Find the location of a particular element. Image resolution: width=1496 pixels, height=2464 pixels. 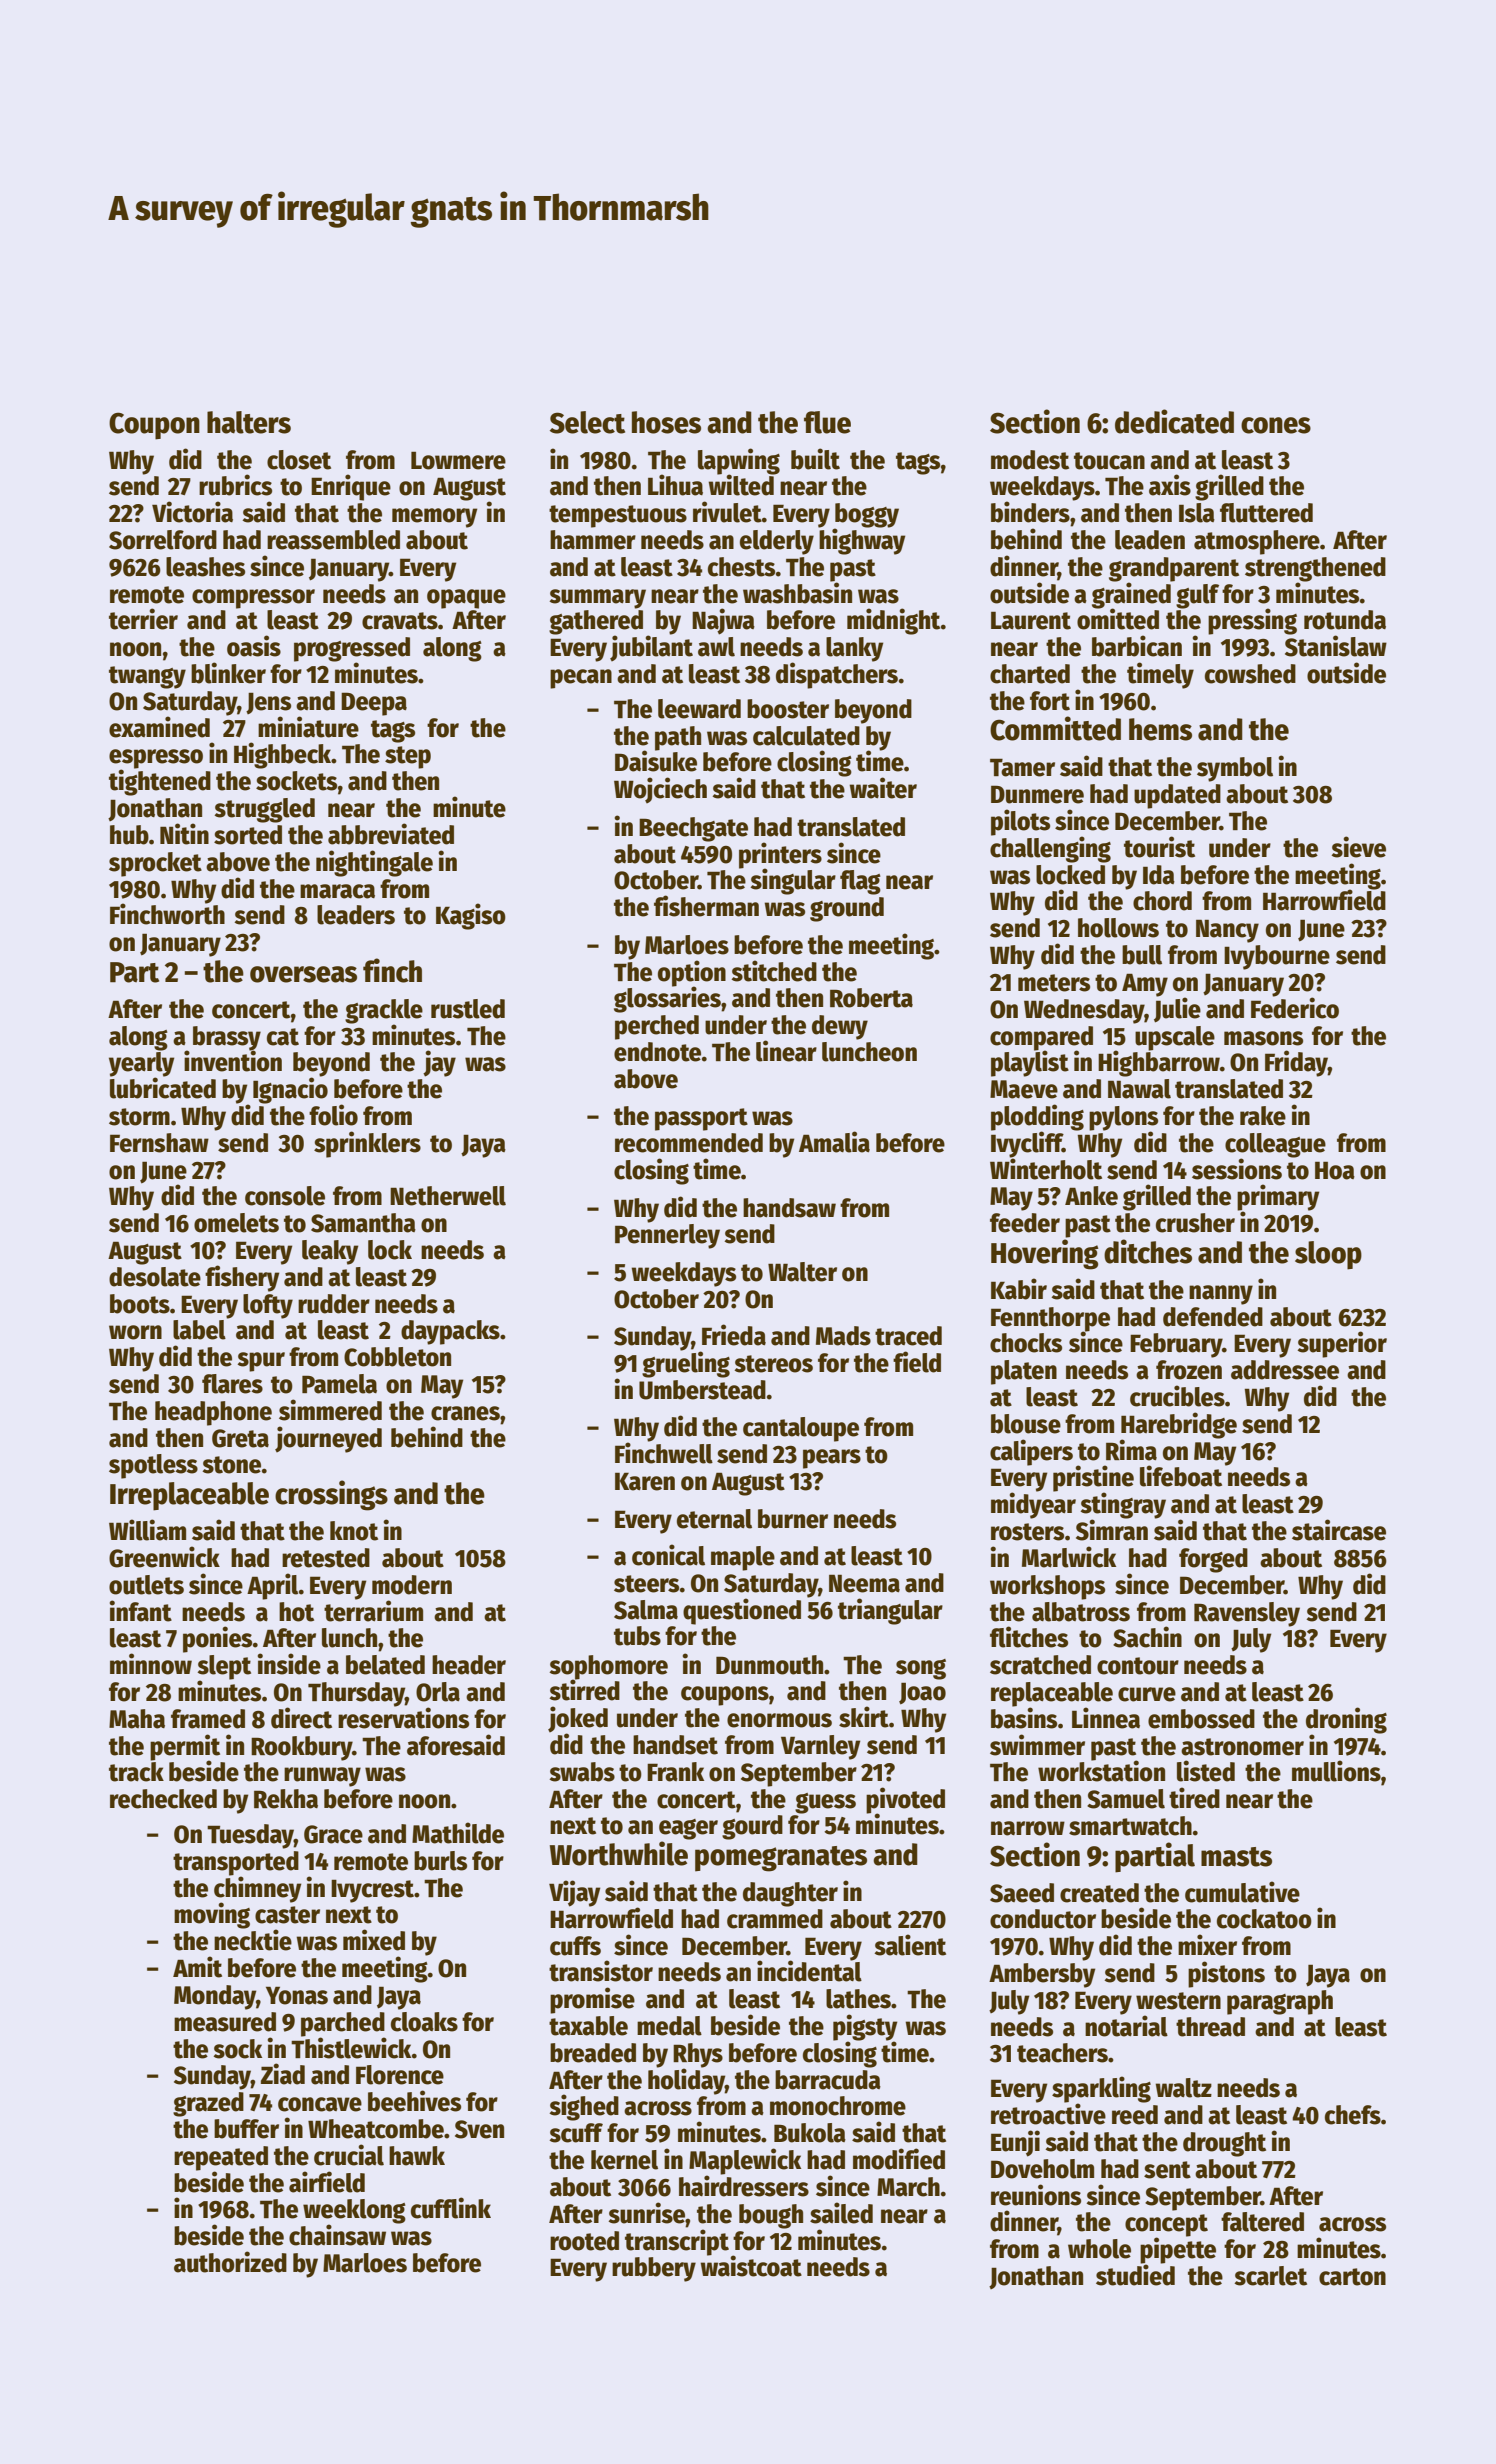

Neema is located at coordinates (864, 1583).
